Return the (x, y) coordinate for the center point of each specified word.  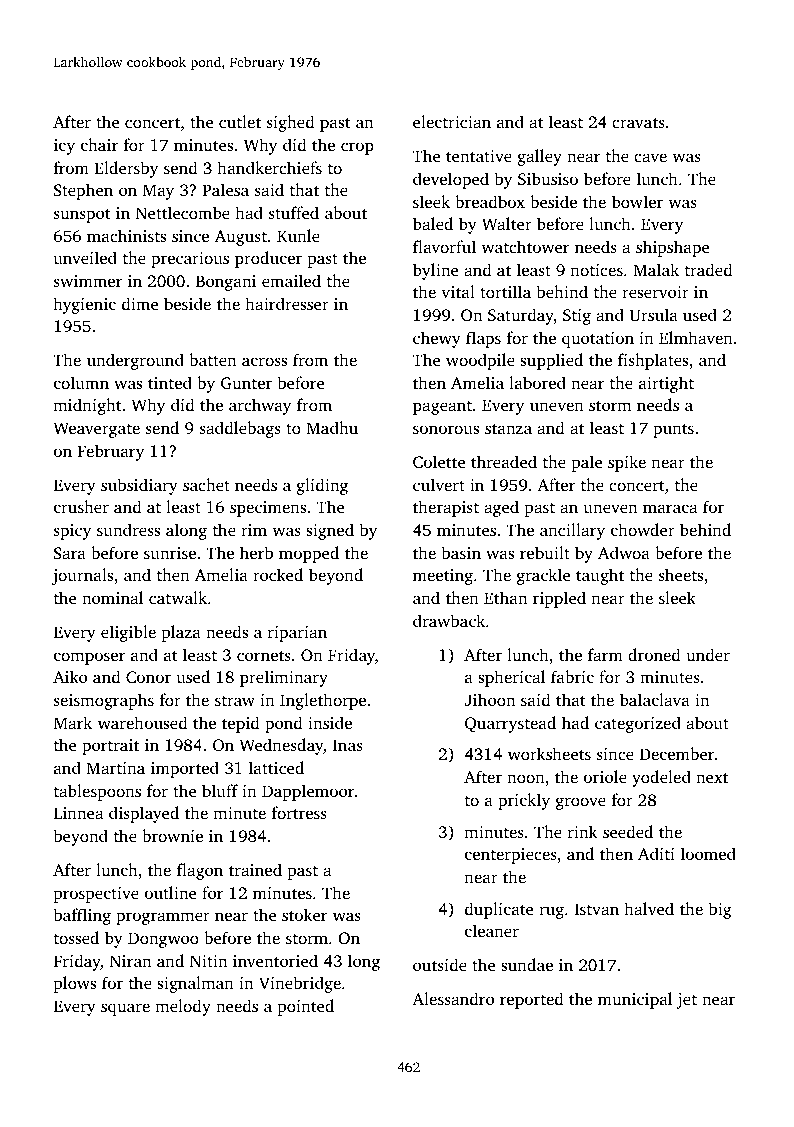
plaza (181, 633)
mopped (309, 554)
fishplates (653, 361)
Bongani (226, 283)
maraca (670, 508)
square (125, 1009)
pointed (305, 1007)
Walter (507, 224)
